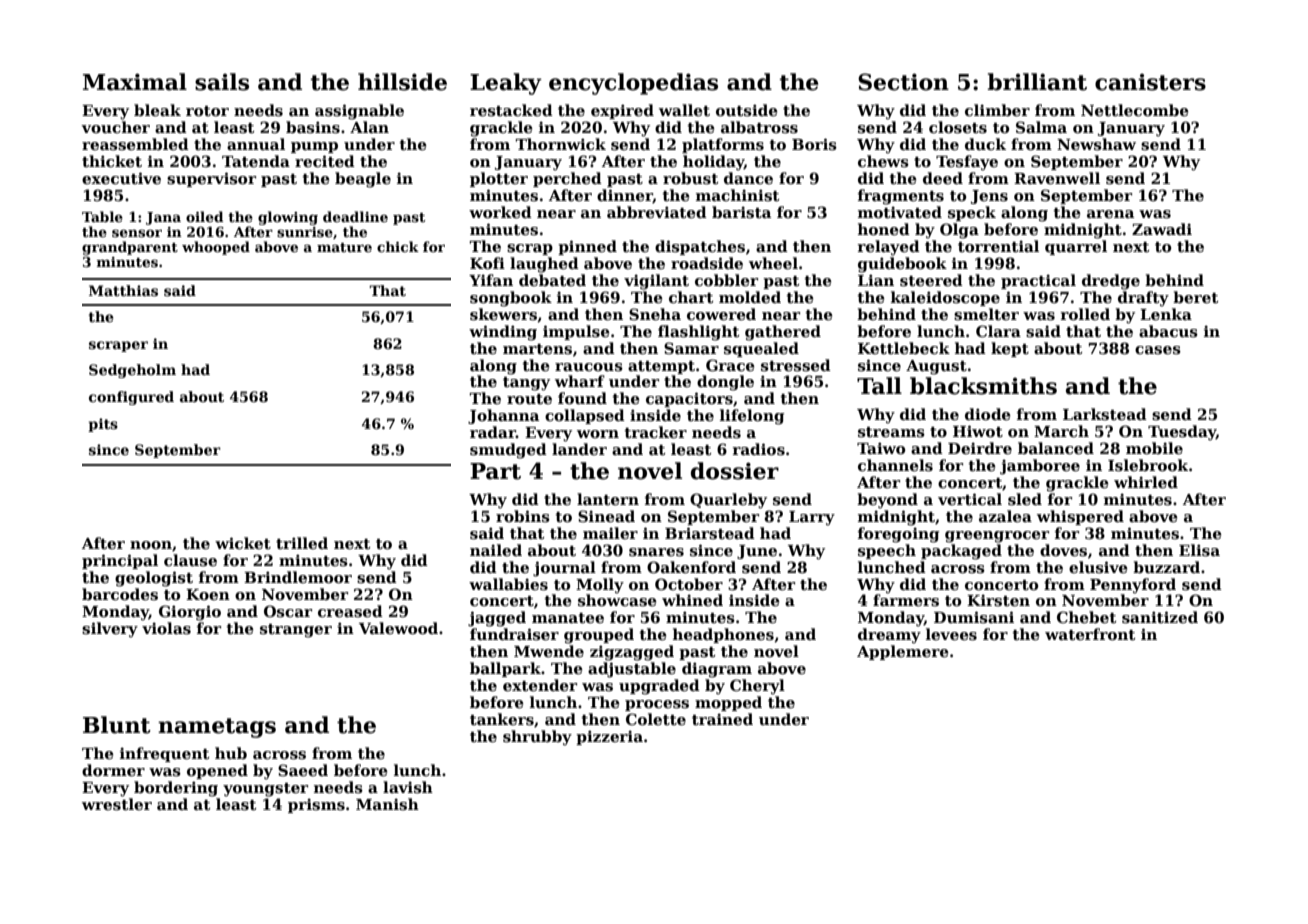 This screenshot has height=924, width=1308. I want to click on Manish, so click(387, 804).
